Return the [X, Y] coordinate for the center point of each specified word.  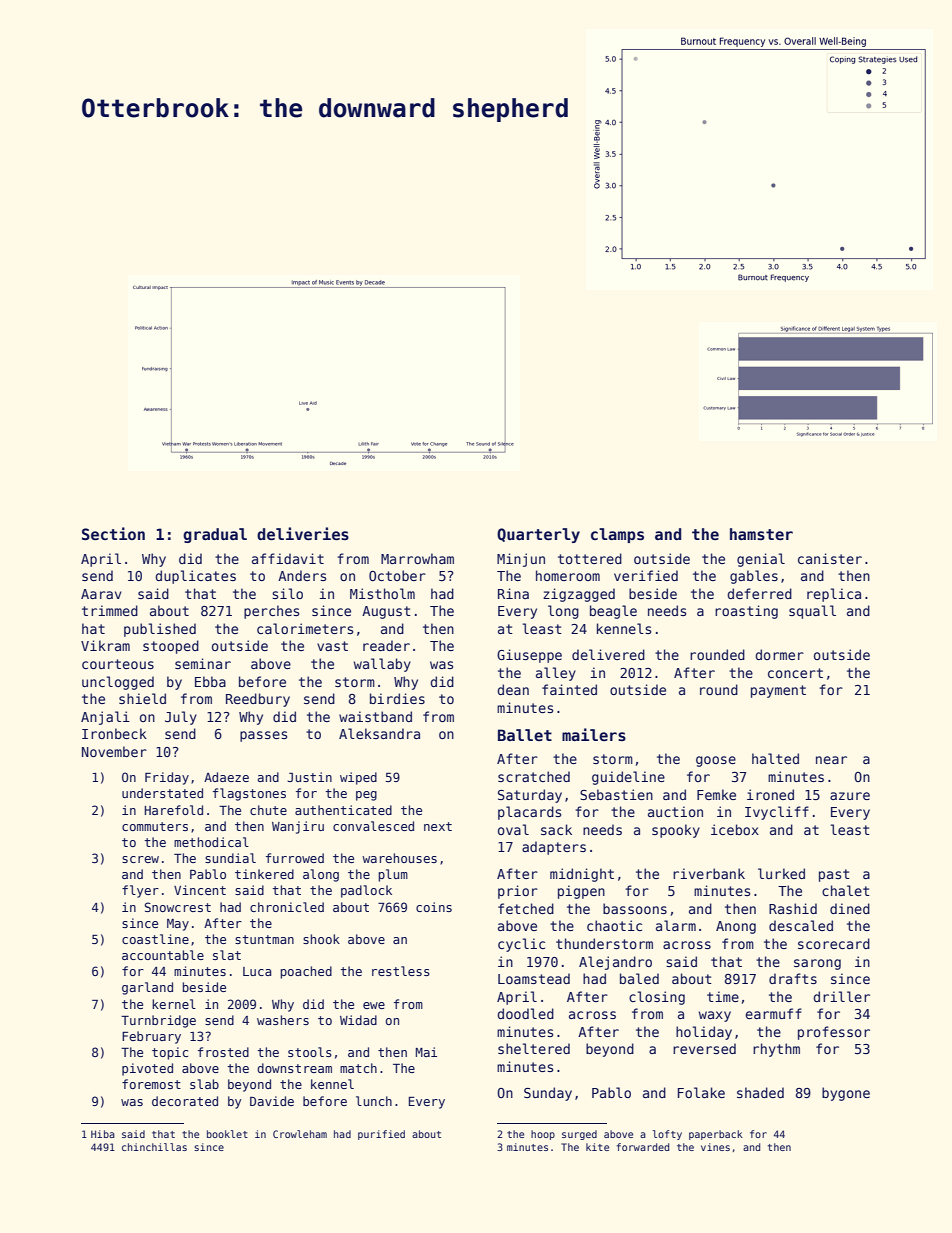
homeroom [568, 575]
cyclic [521, 945]
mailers [594, 734]
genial [761, 560]
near [831, 760]
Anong [736, 927]
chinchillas [154, 1147]
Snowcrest [178, 907]
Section [113, 533]
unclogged [118, 683]
